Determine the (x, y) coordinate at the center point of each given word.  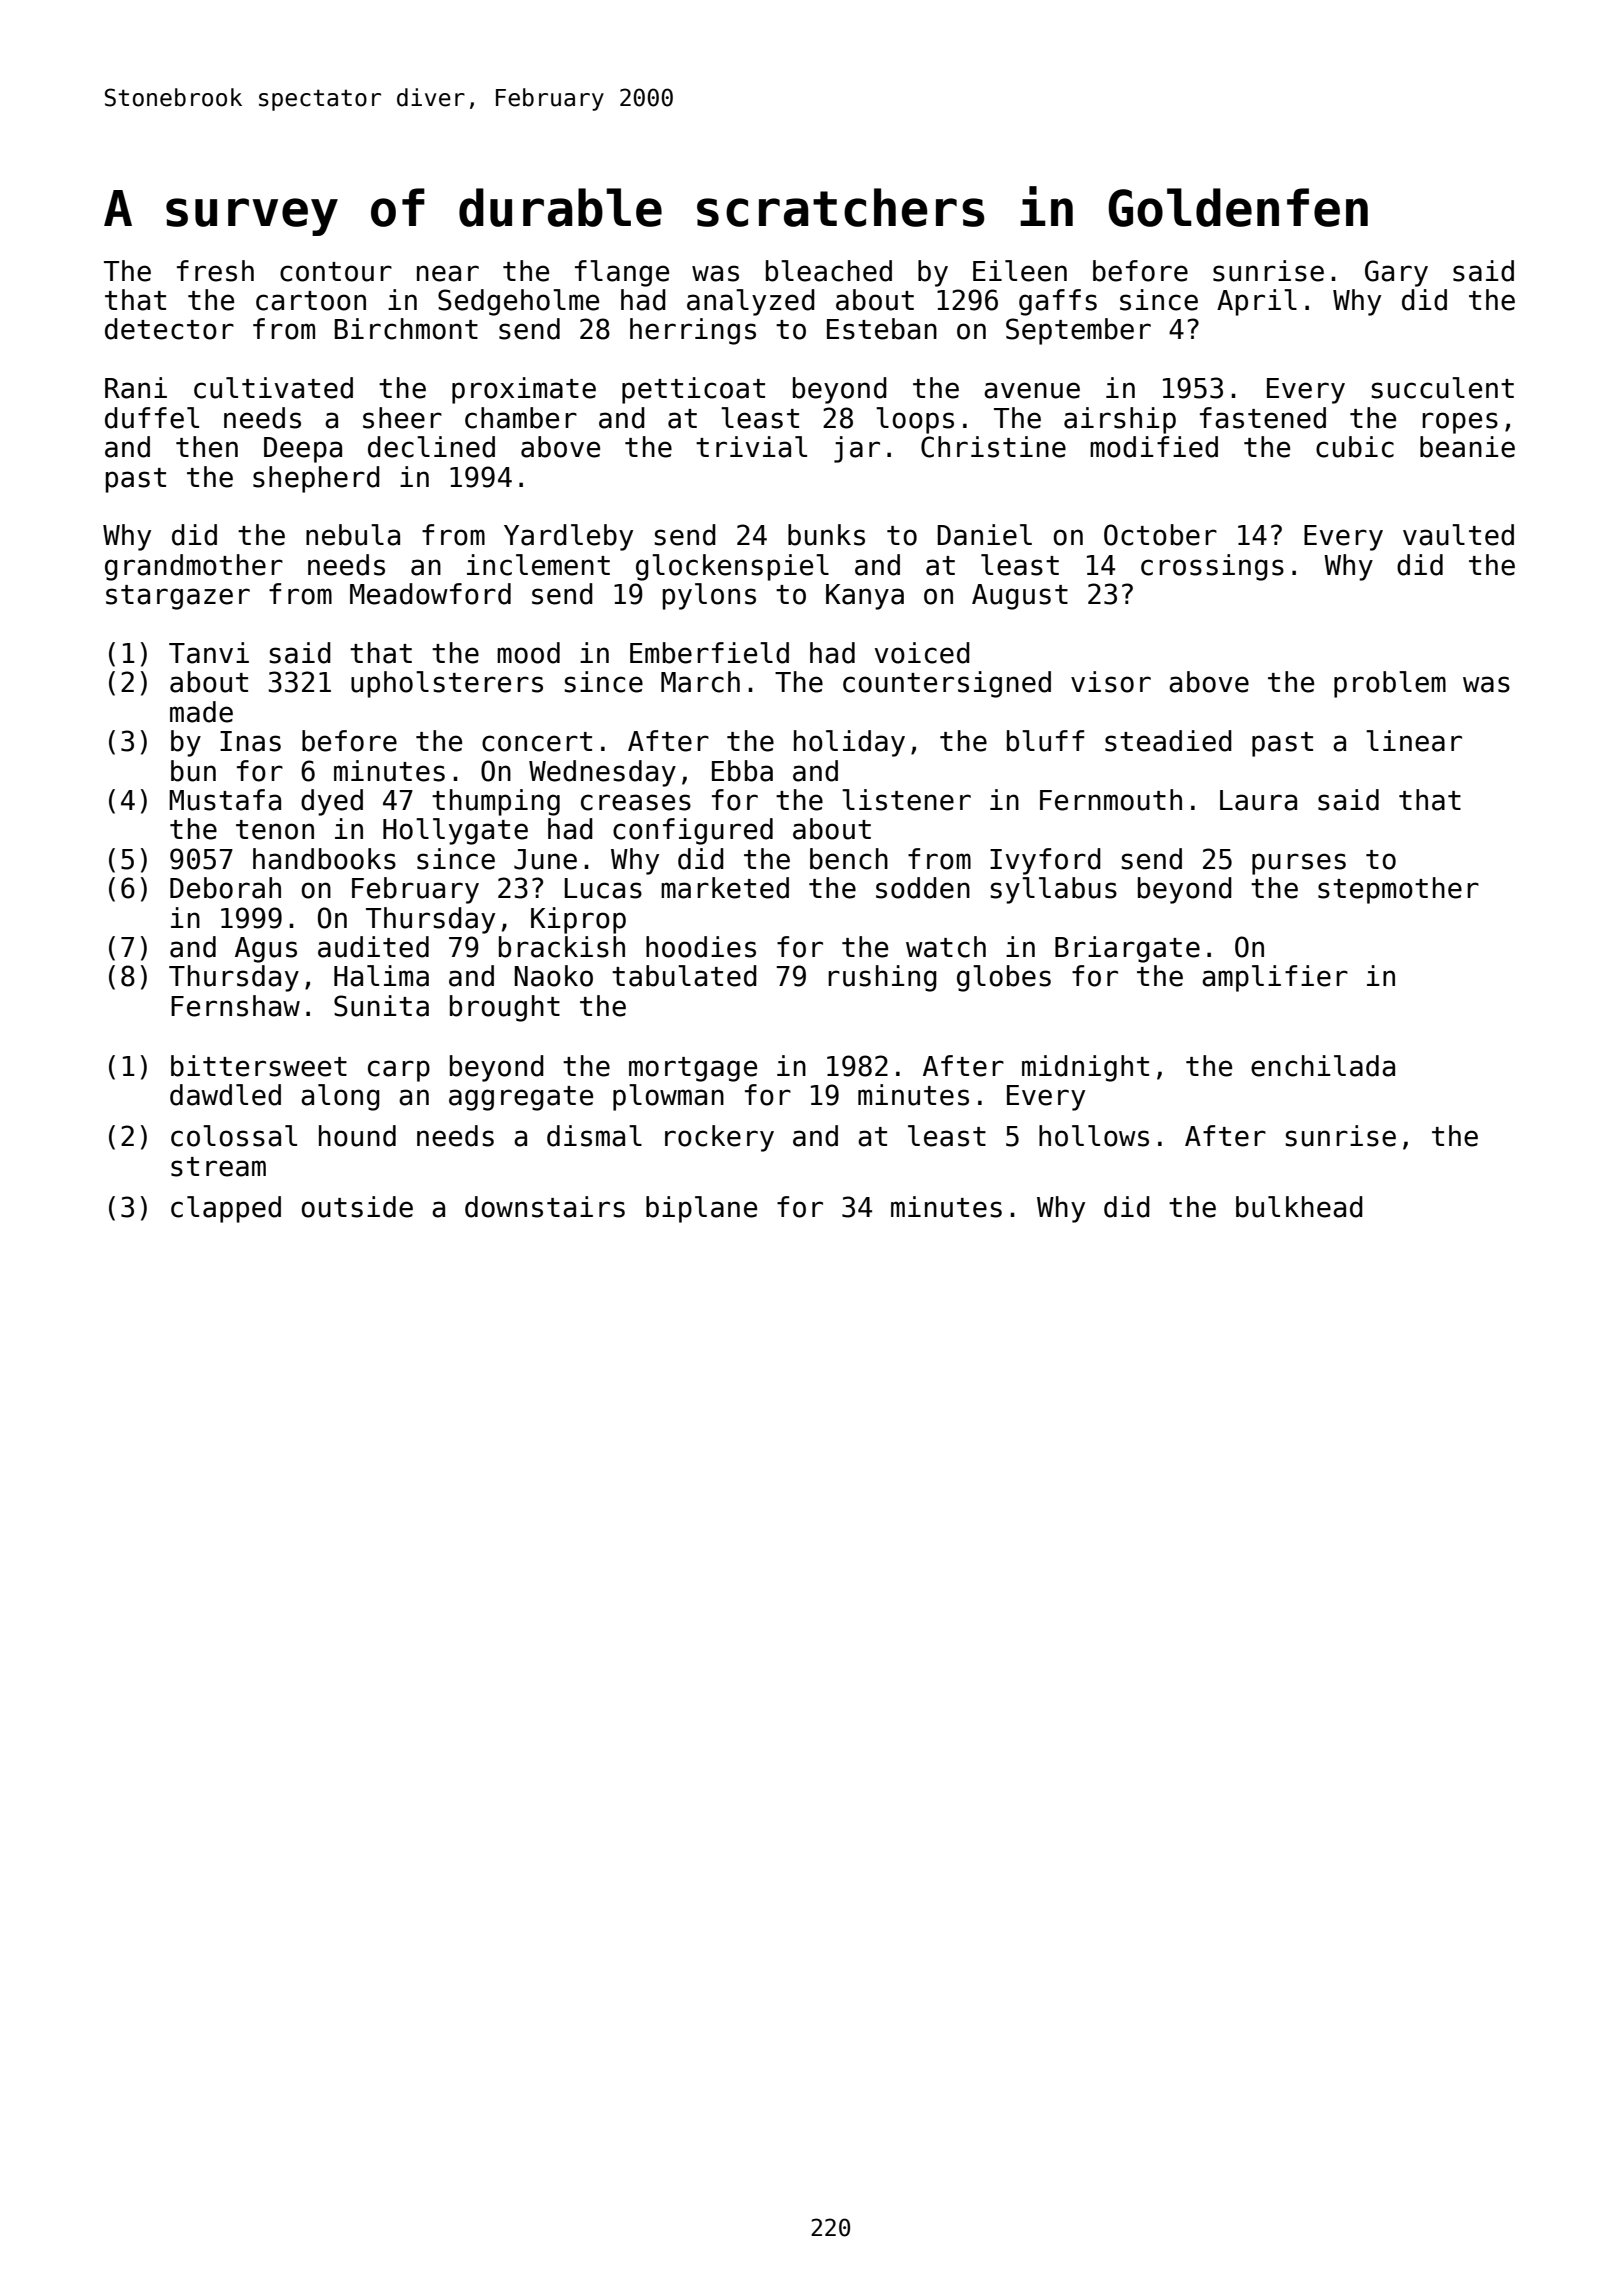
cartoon (311, 301)
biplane (701, 1209)
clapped (226, 1209)
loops (915, 420)
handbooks (324, 859)
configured (693, 831)
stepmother (1398, 890)
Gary (1396, 273)
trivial (751, 447)
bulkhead (1299, 1207)
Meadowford (430, 594)
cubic (1355, 447)
